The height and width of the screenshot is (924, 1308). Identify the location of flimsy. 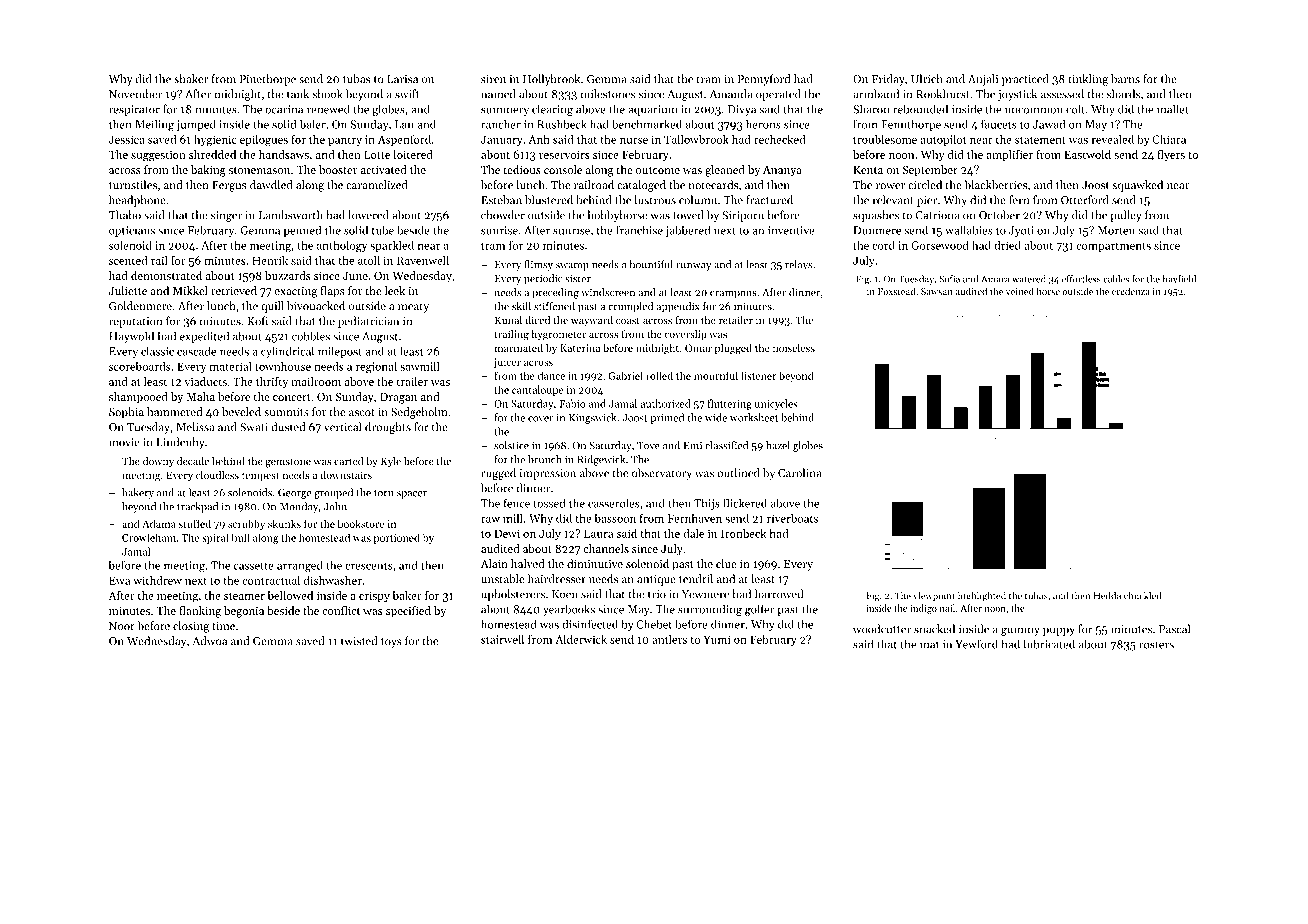
(538, 265).
